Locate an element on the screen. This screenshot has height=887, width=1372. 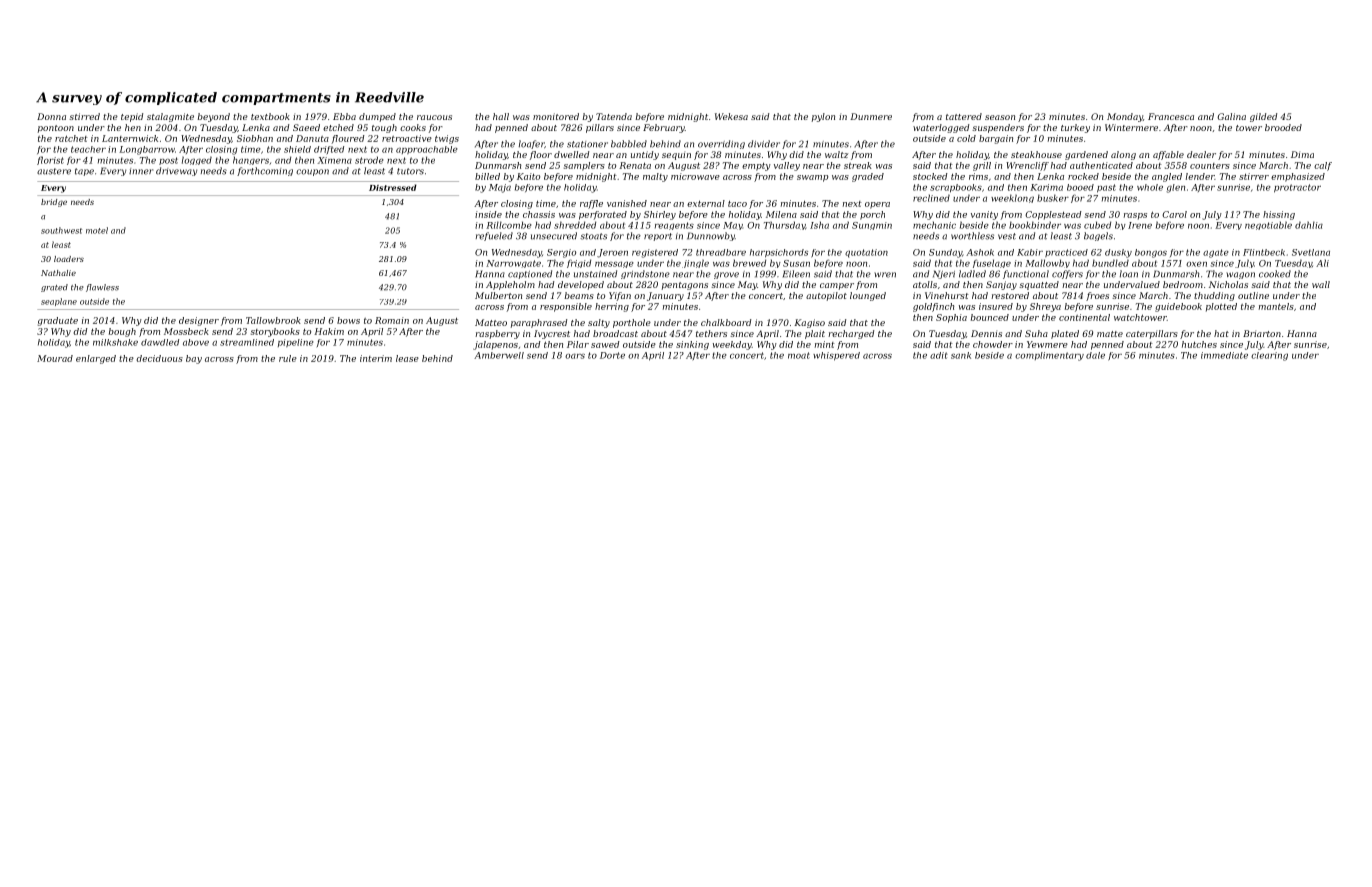
bough is located at coordinates (122, 332).
